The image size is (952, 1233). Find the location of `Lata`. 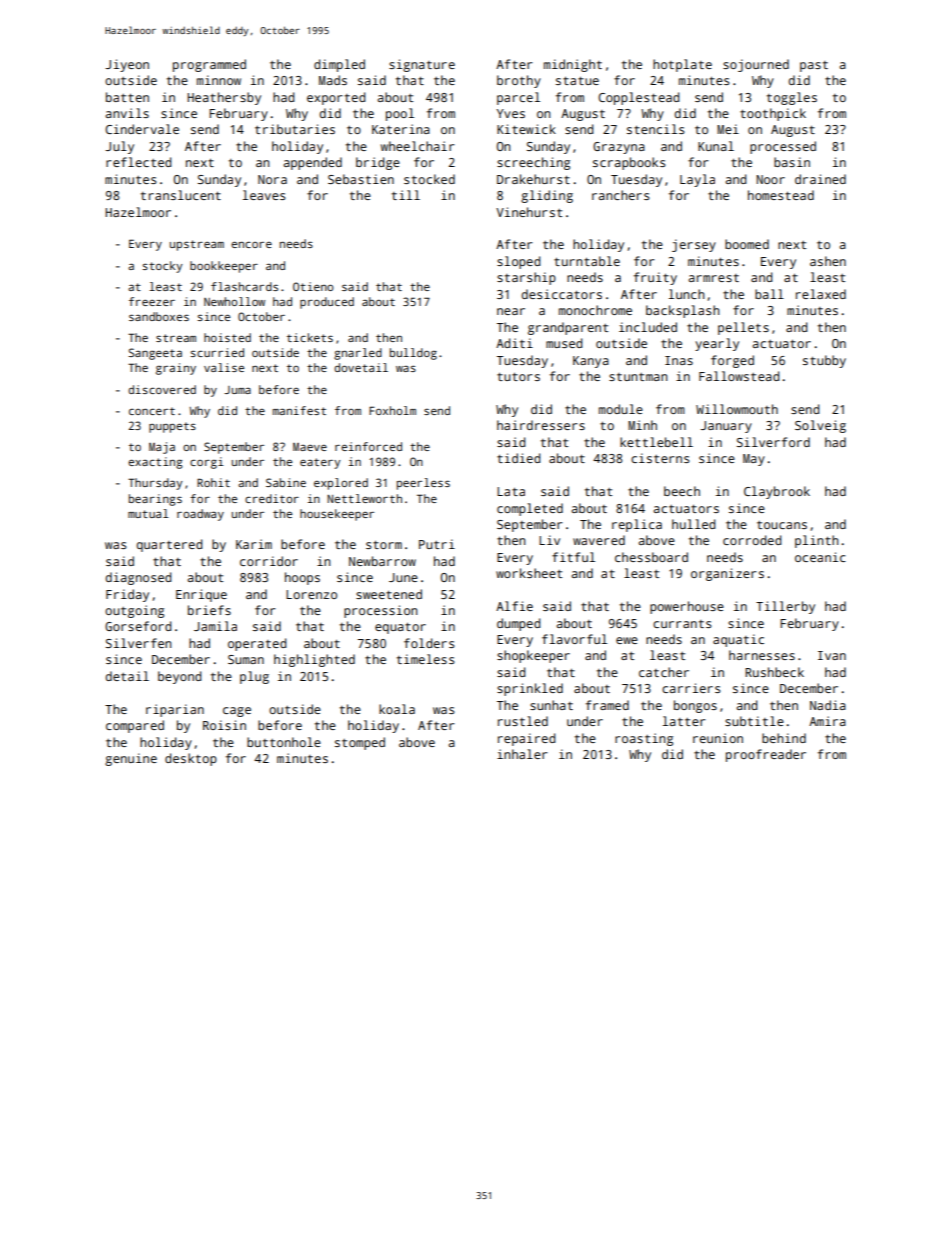

Lata is located at coordinates (511, 491).
